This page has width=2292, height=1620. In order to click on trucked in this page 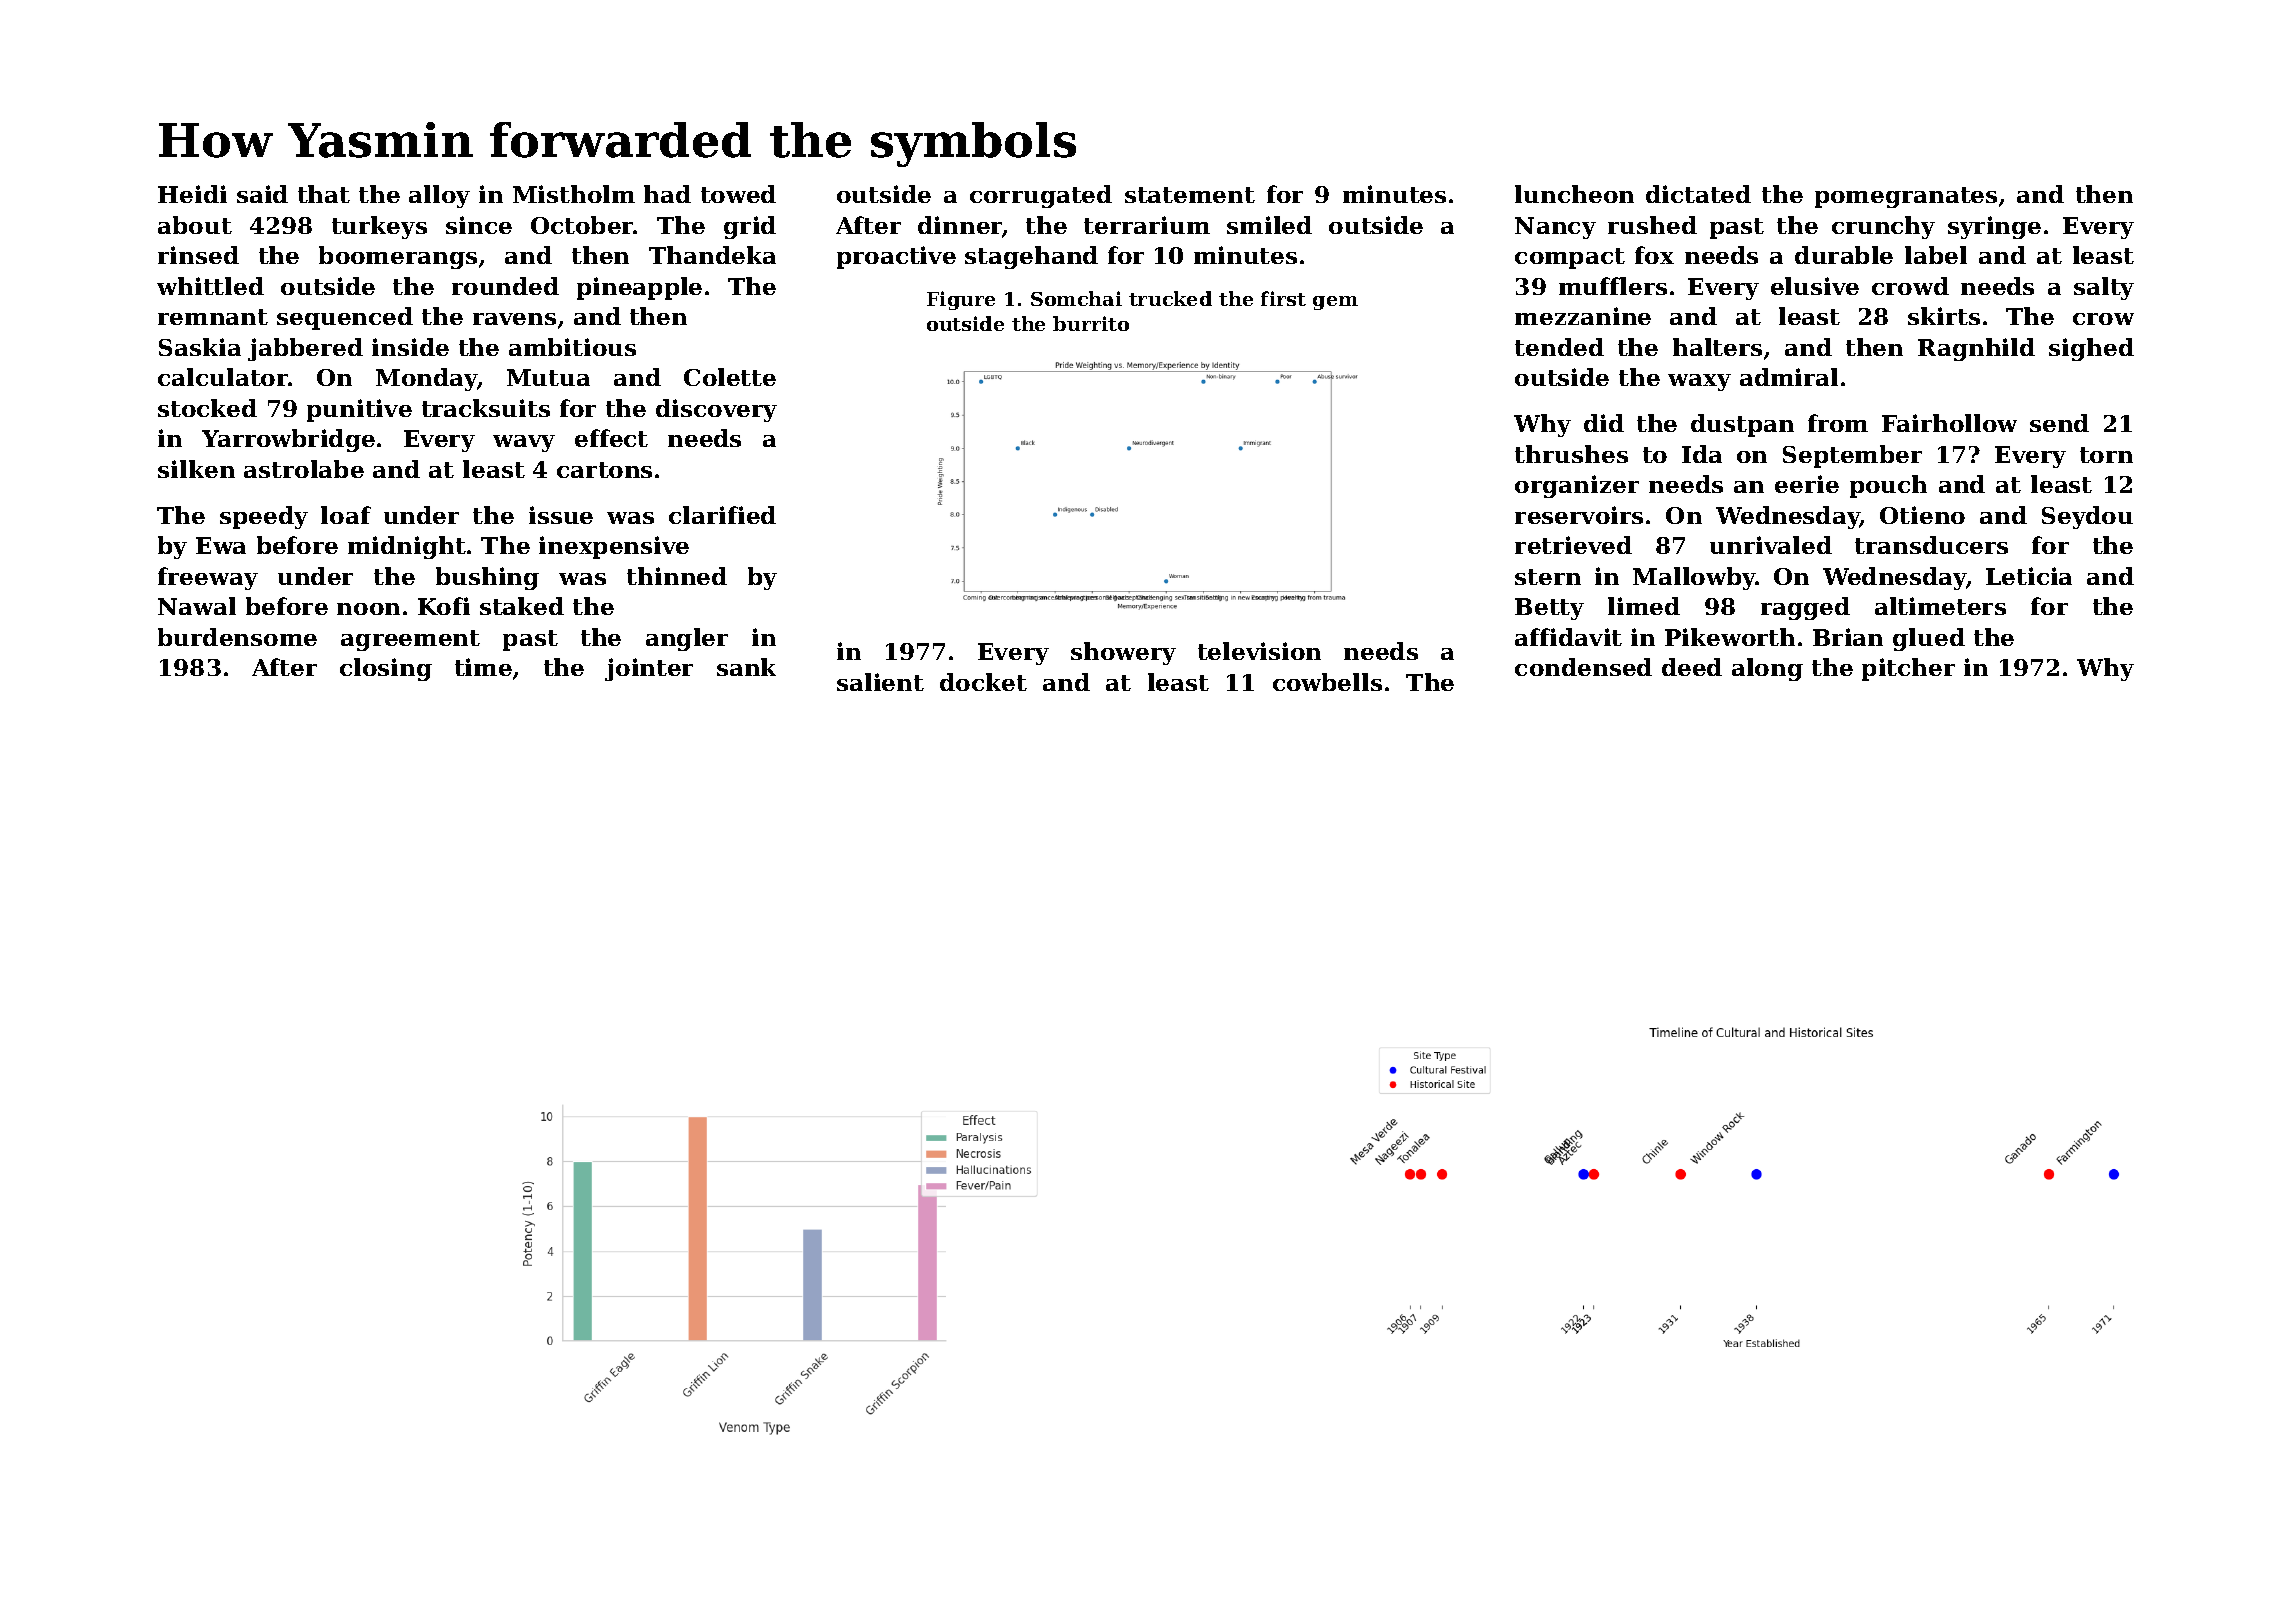, I will do `click(1170, 298)`.
